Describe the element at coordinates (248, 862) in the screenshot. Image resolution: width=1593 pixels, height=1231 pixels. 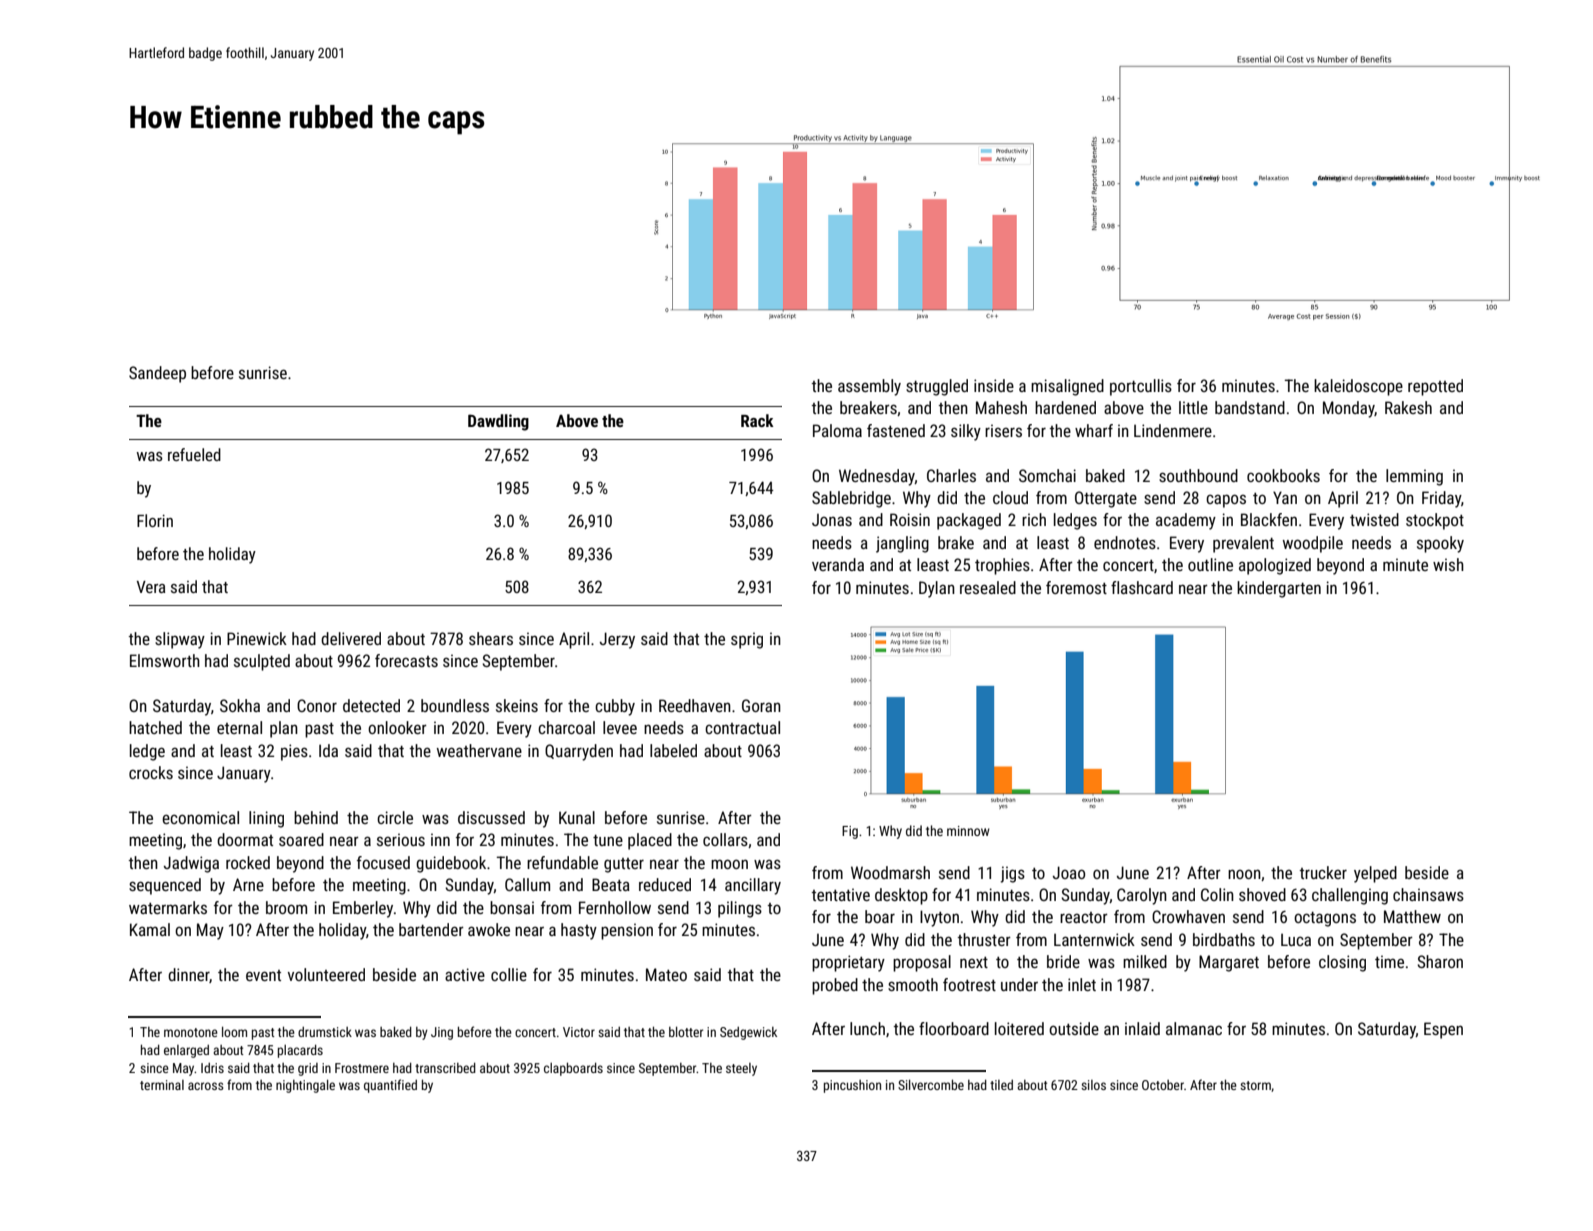
I see `rocked` at that location.
